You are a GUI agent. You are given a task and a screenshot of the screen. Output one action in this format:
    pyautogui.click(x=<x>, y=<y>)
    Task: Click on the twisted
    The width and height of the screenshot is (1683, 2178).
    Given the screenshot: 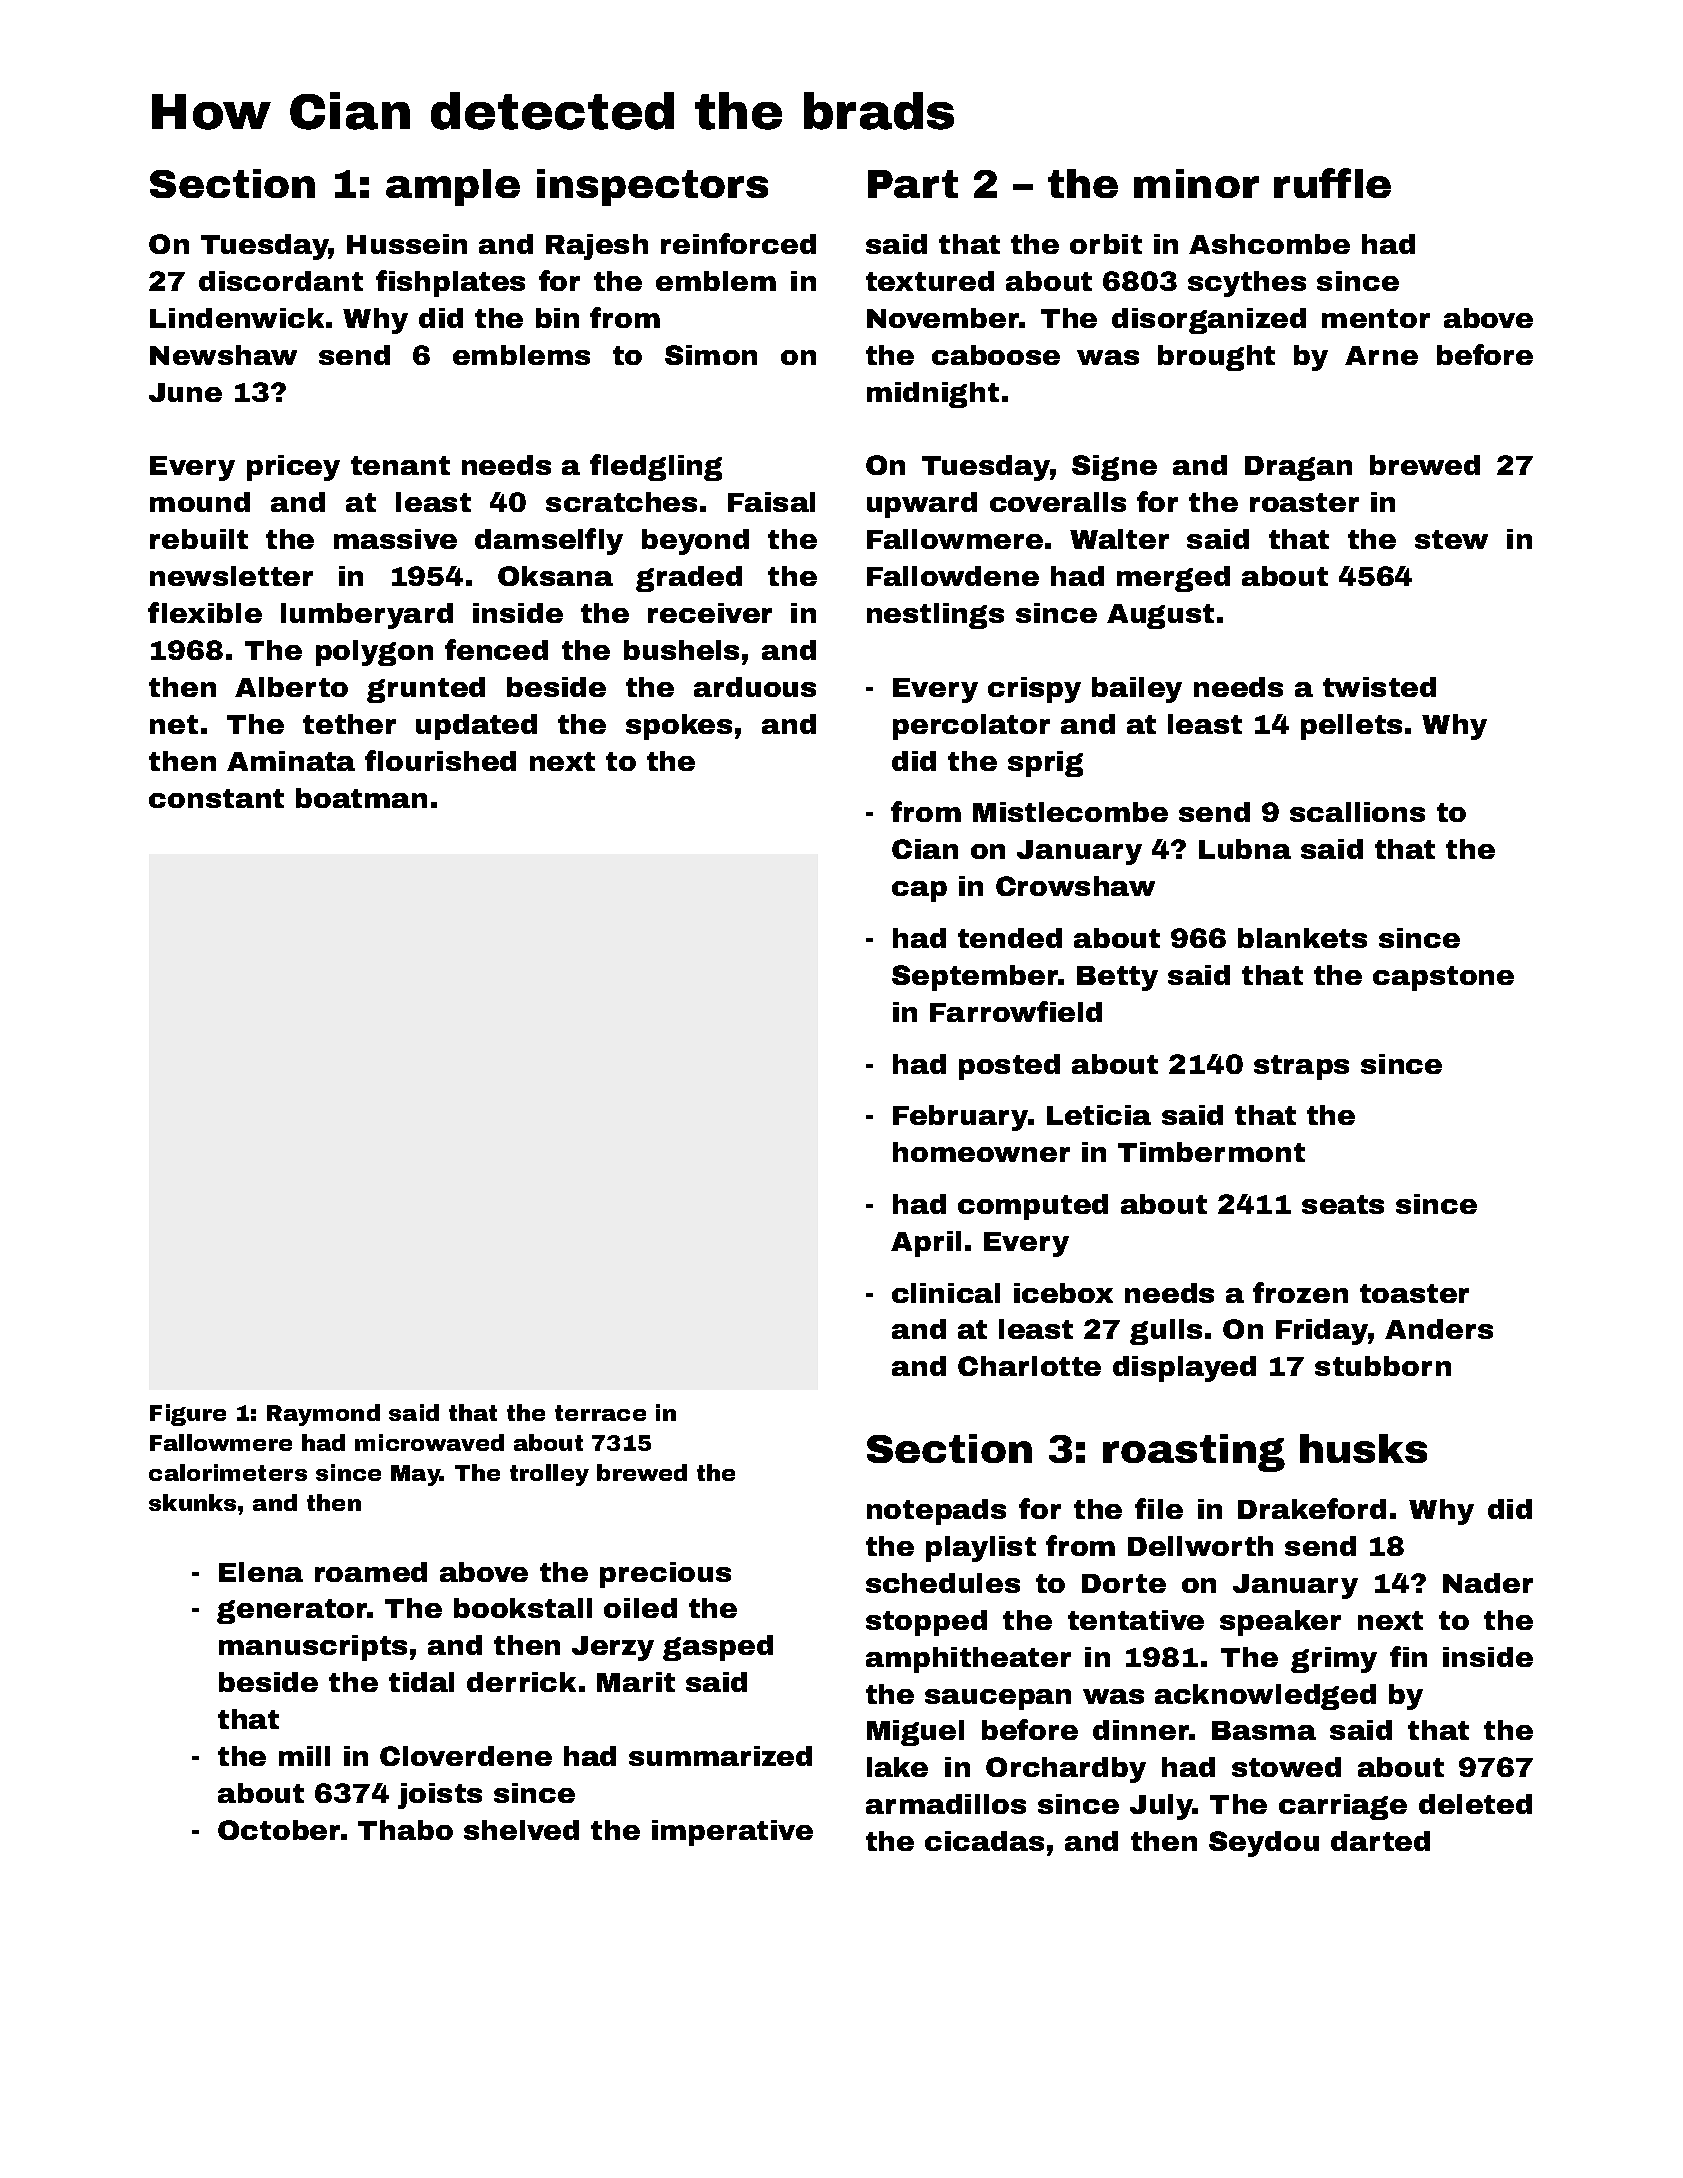 What is the action you would take?
    pyautogui.click(x=1379, y=687)
